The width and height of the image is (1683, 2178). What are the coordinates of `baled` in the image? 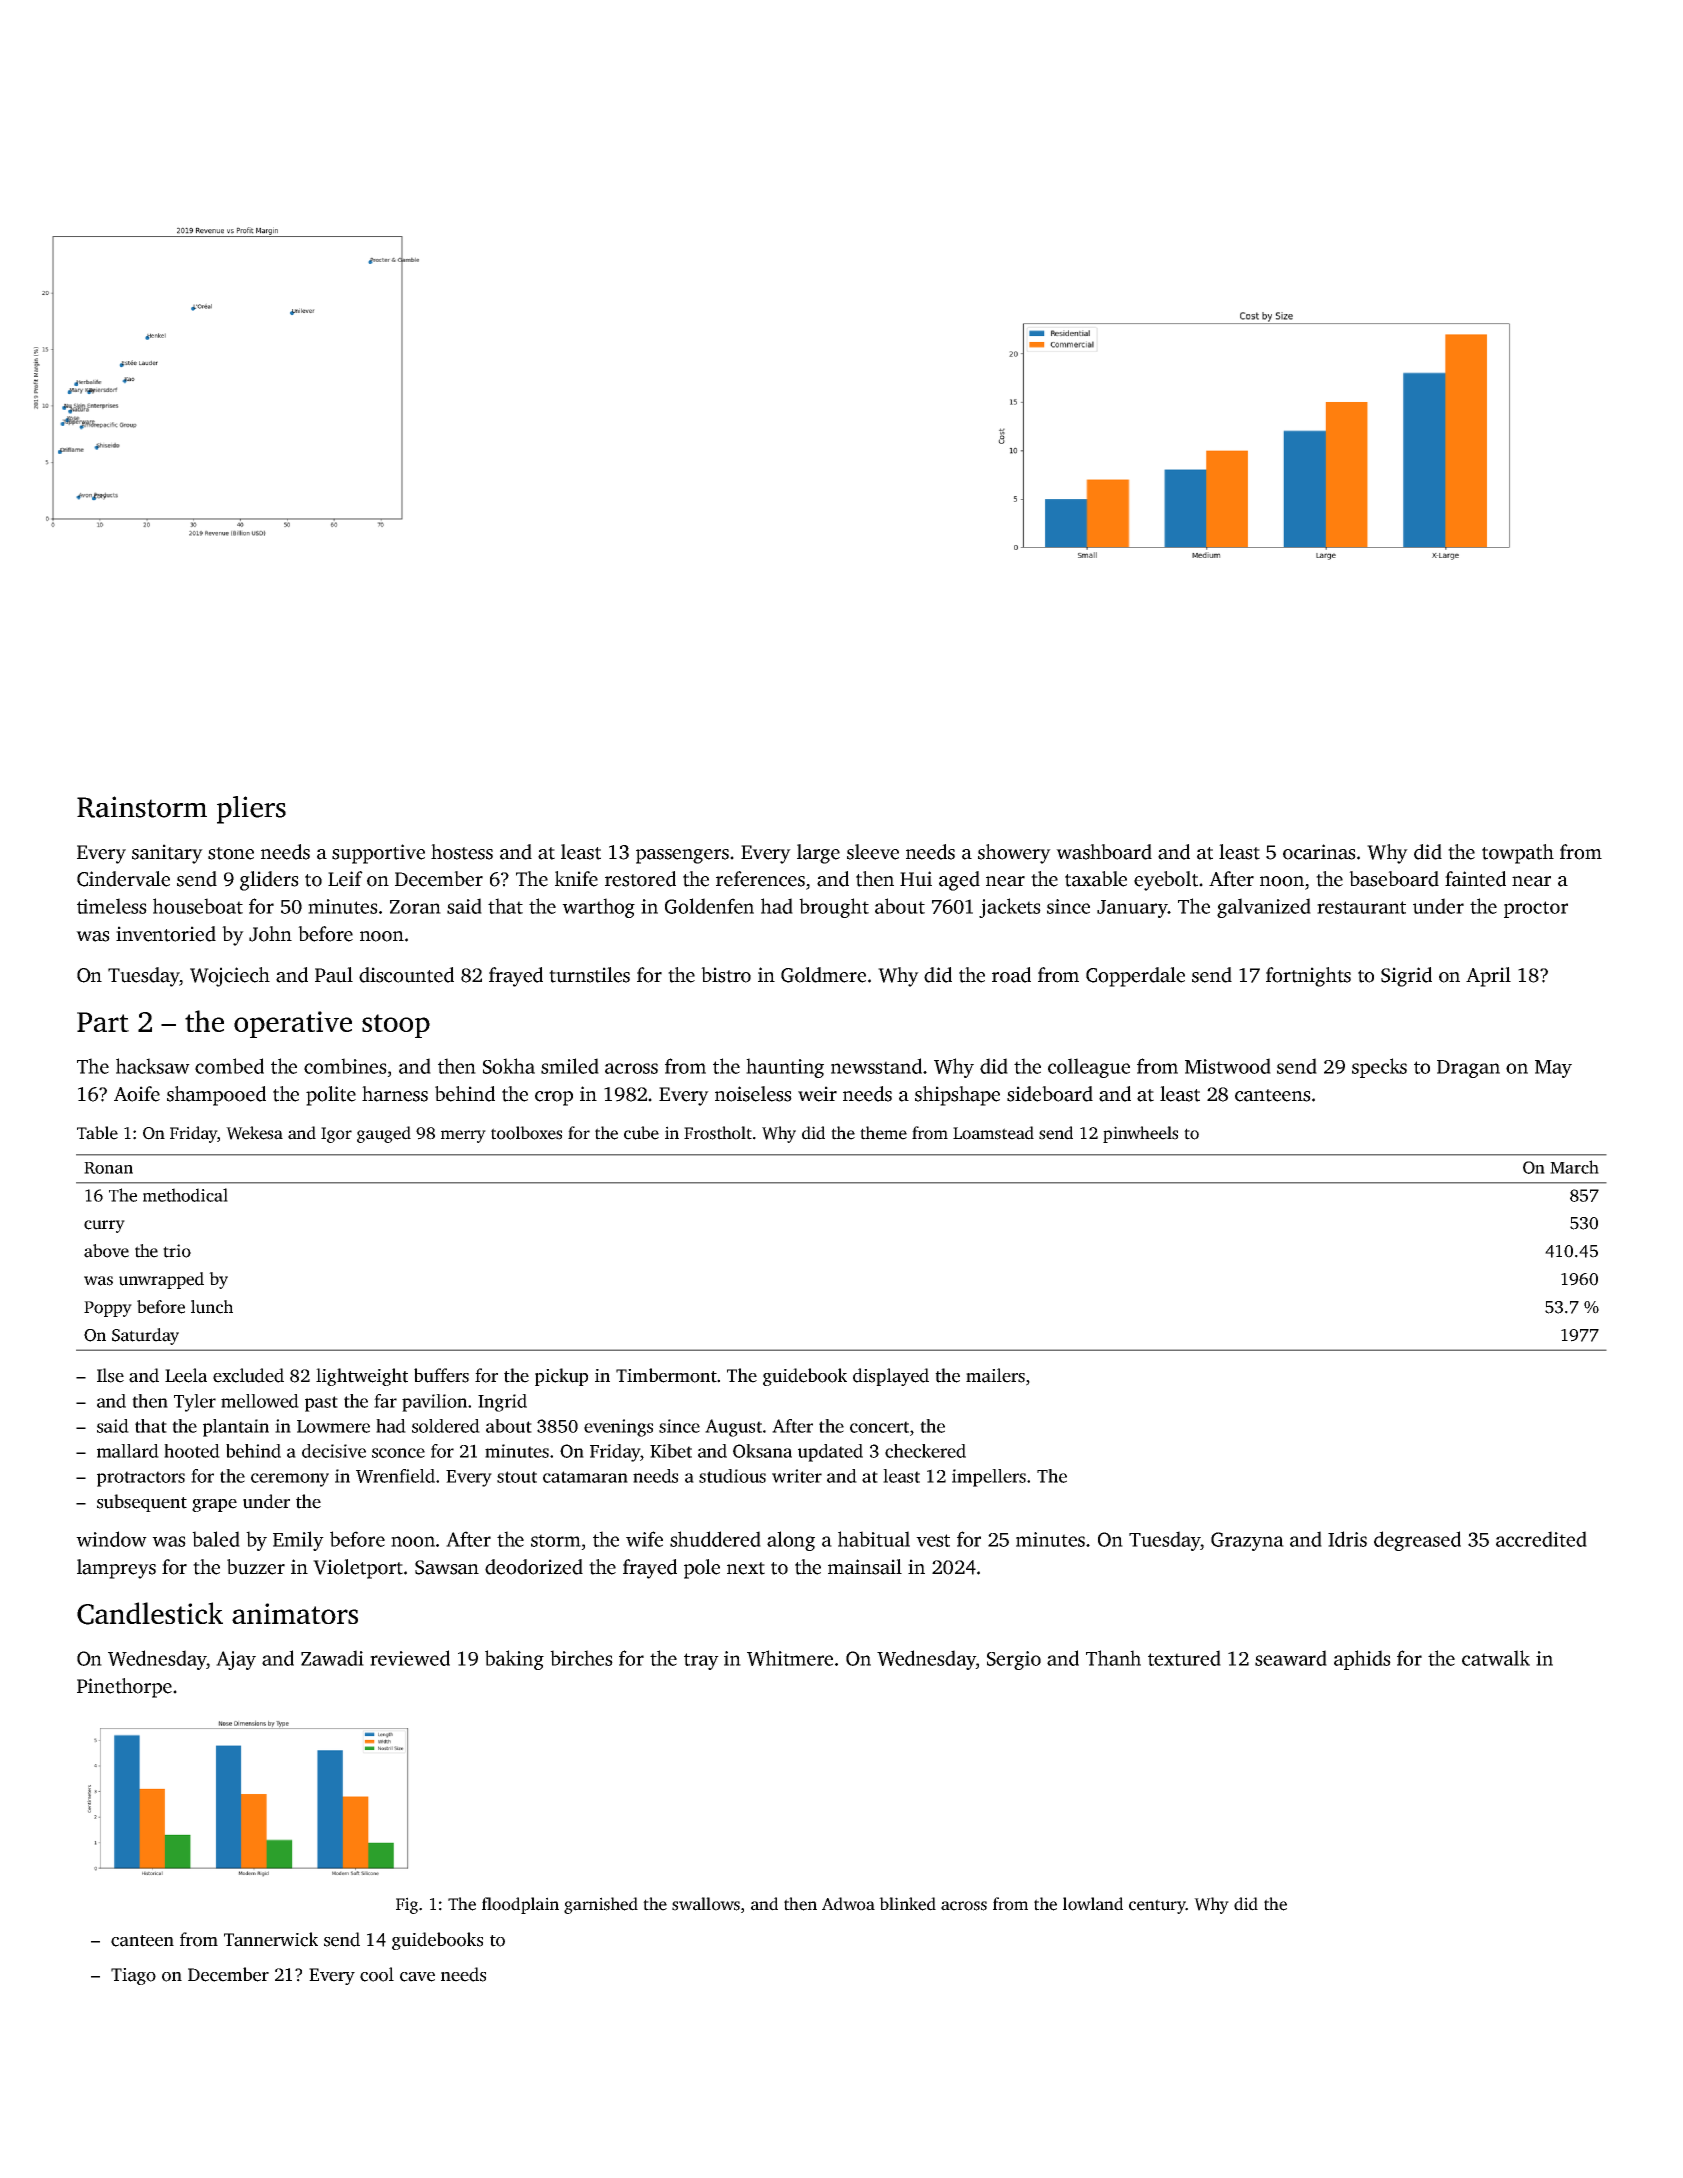 It's located at (216, 1539).
